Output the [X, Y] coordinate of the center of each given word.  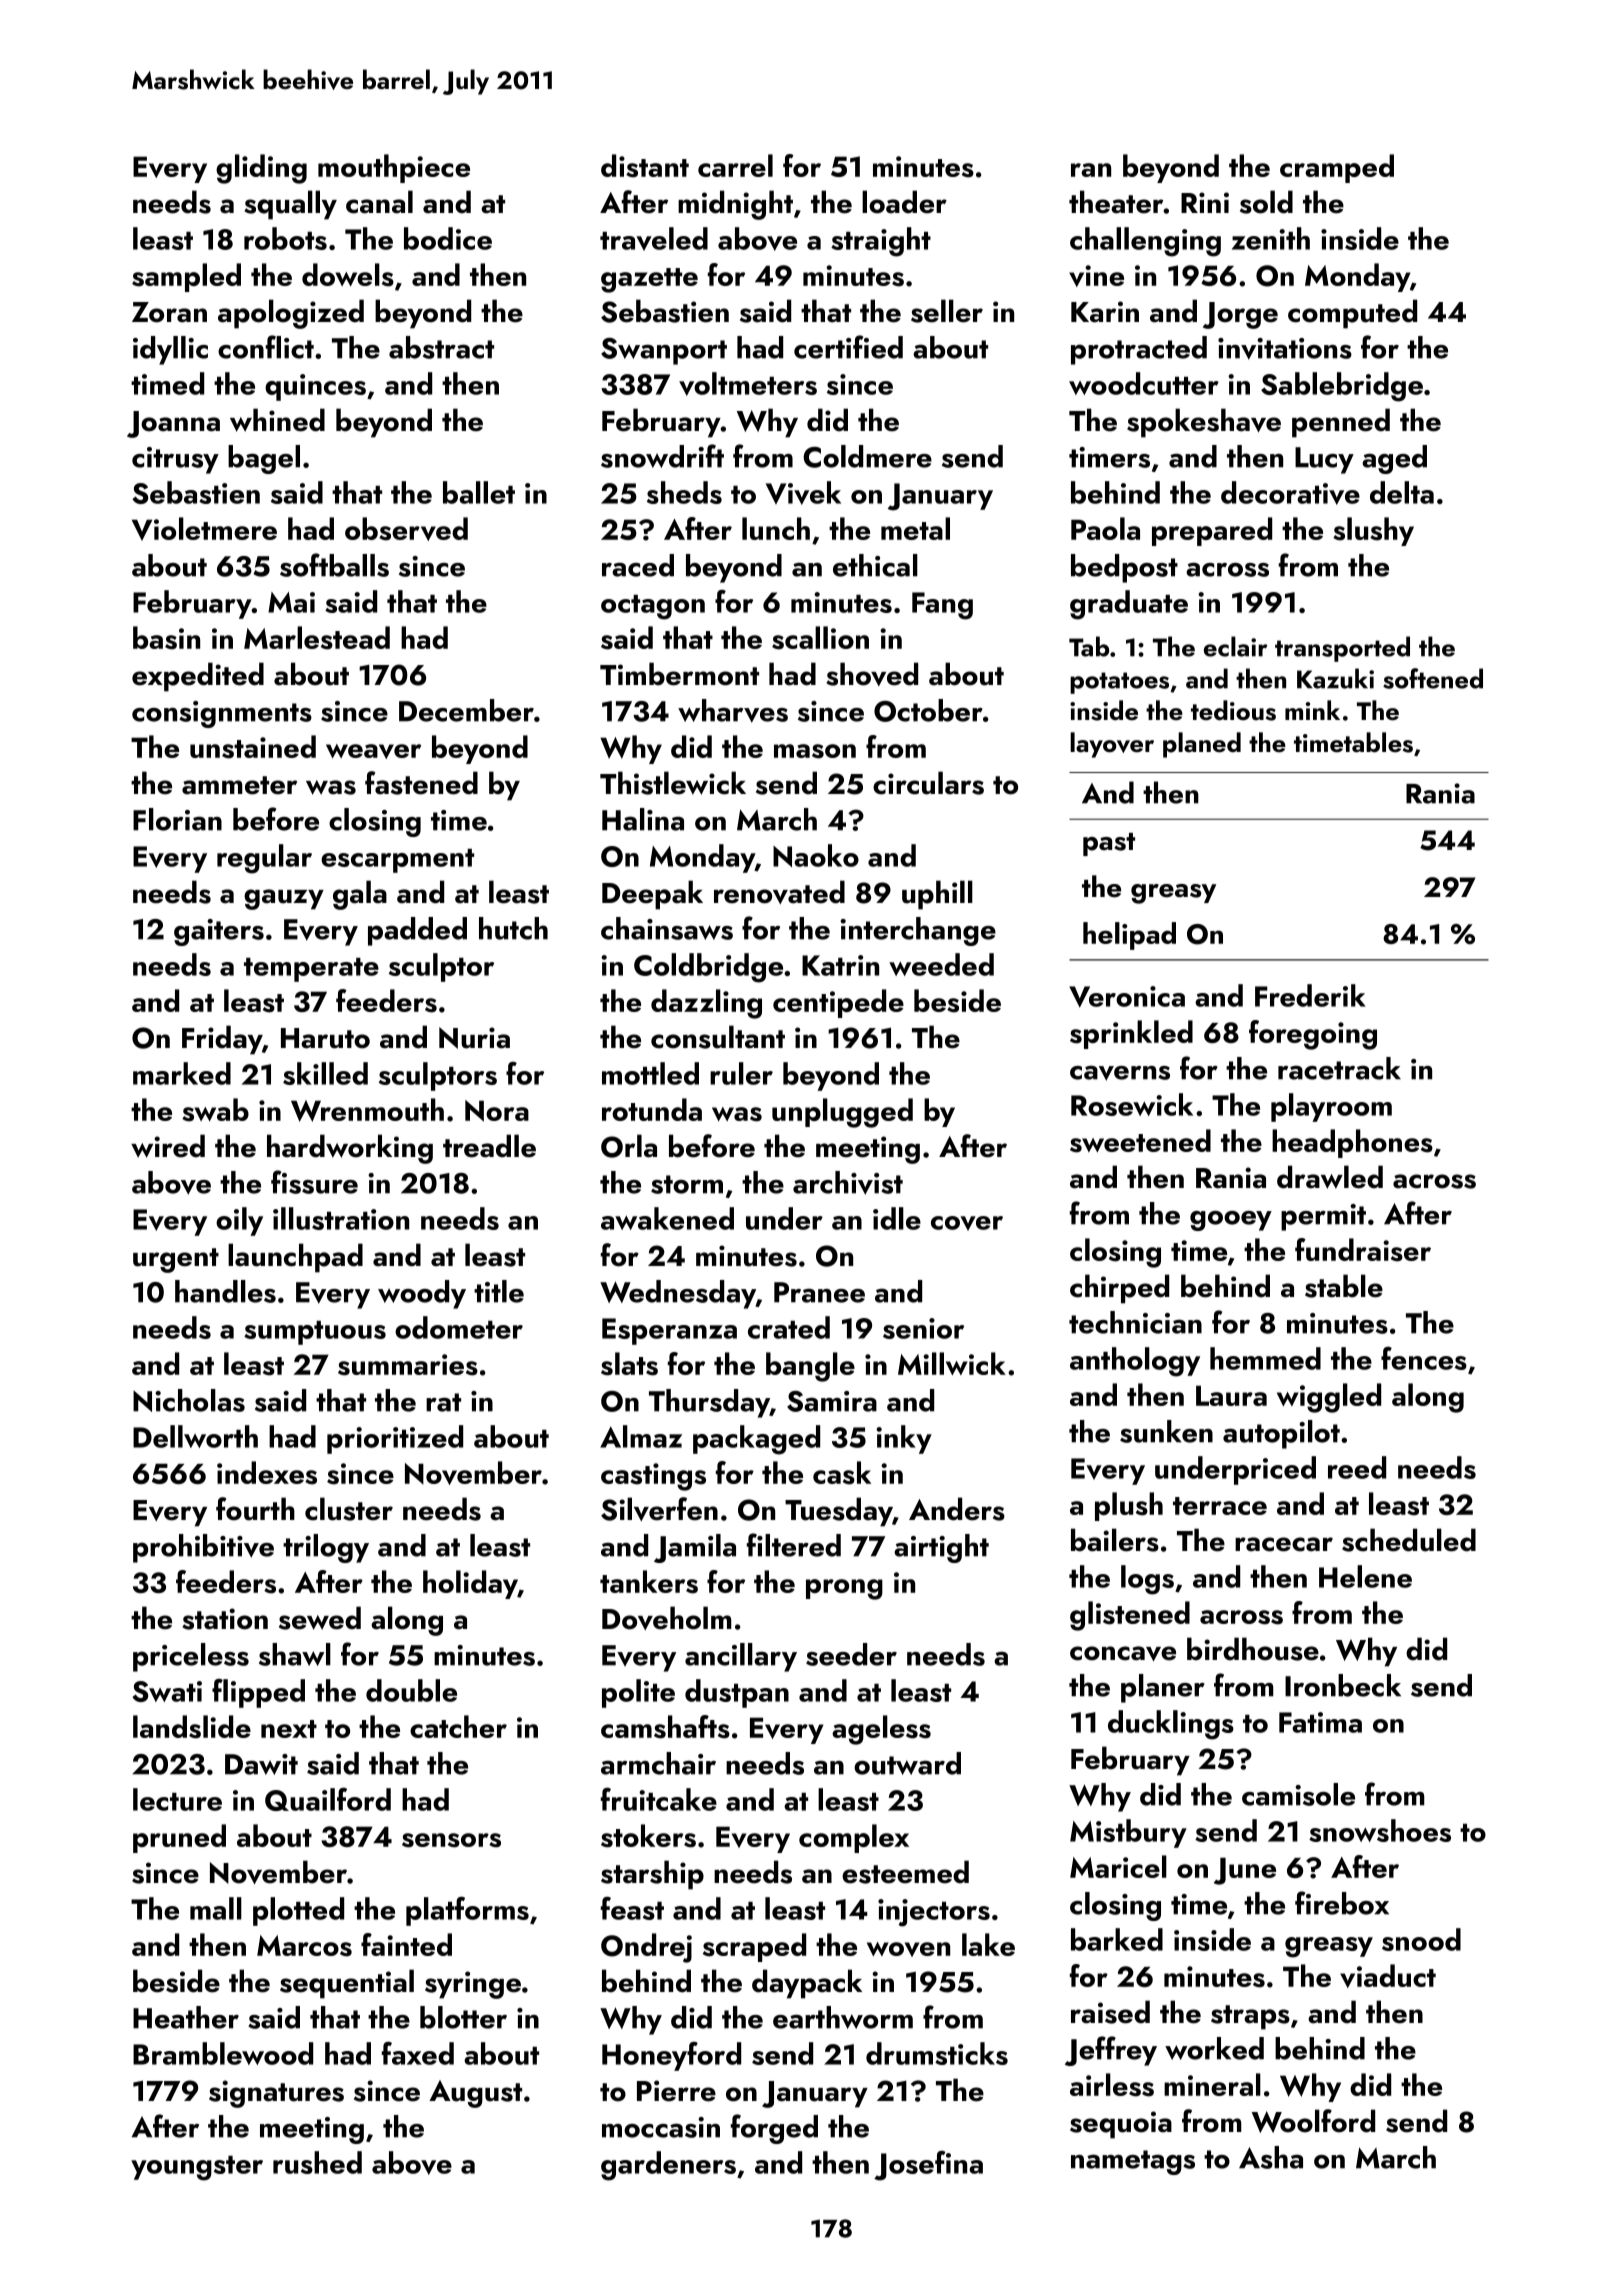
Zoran [169, 312]
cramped [1337, 168]
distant [645, 166]
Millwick [952, 1363]
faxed [418, 2053]
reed [1357, 1467]
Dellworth [195, 1436]
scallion [820, 638]
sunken [1166, 1431]
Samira [832, 1401]
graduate [1129, 605]
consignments [222, 714]
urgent [176, 1260]
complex [854, 1838]
